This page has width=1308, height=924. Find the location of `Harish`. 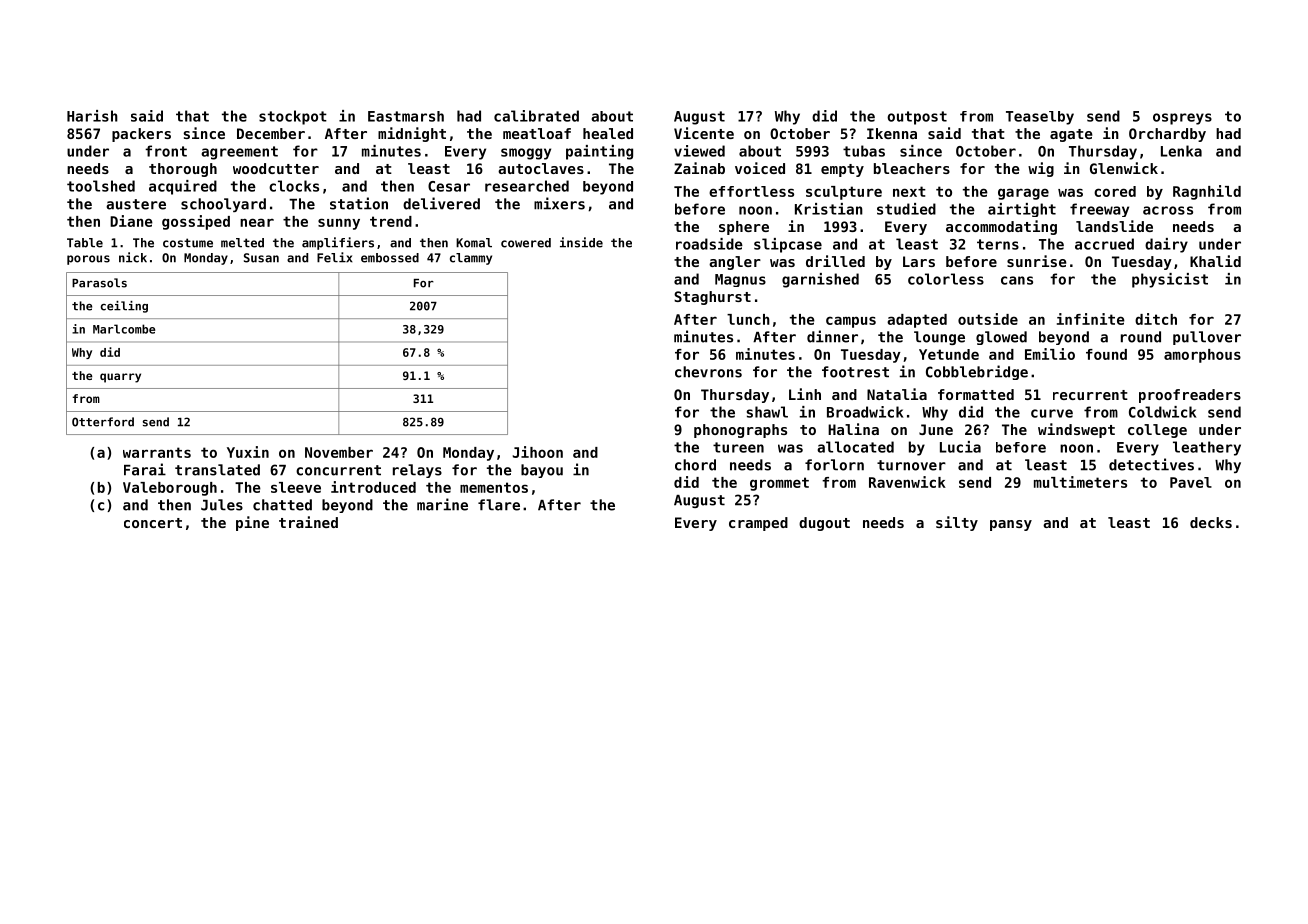

Harish is located at coordinates (92, 116).
